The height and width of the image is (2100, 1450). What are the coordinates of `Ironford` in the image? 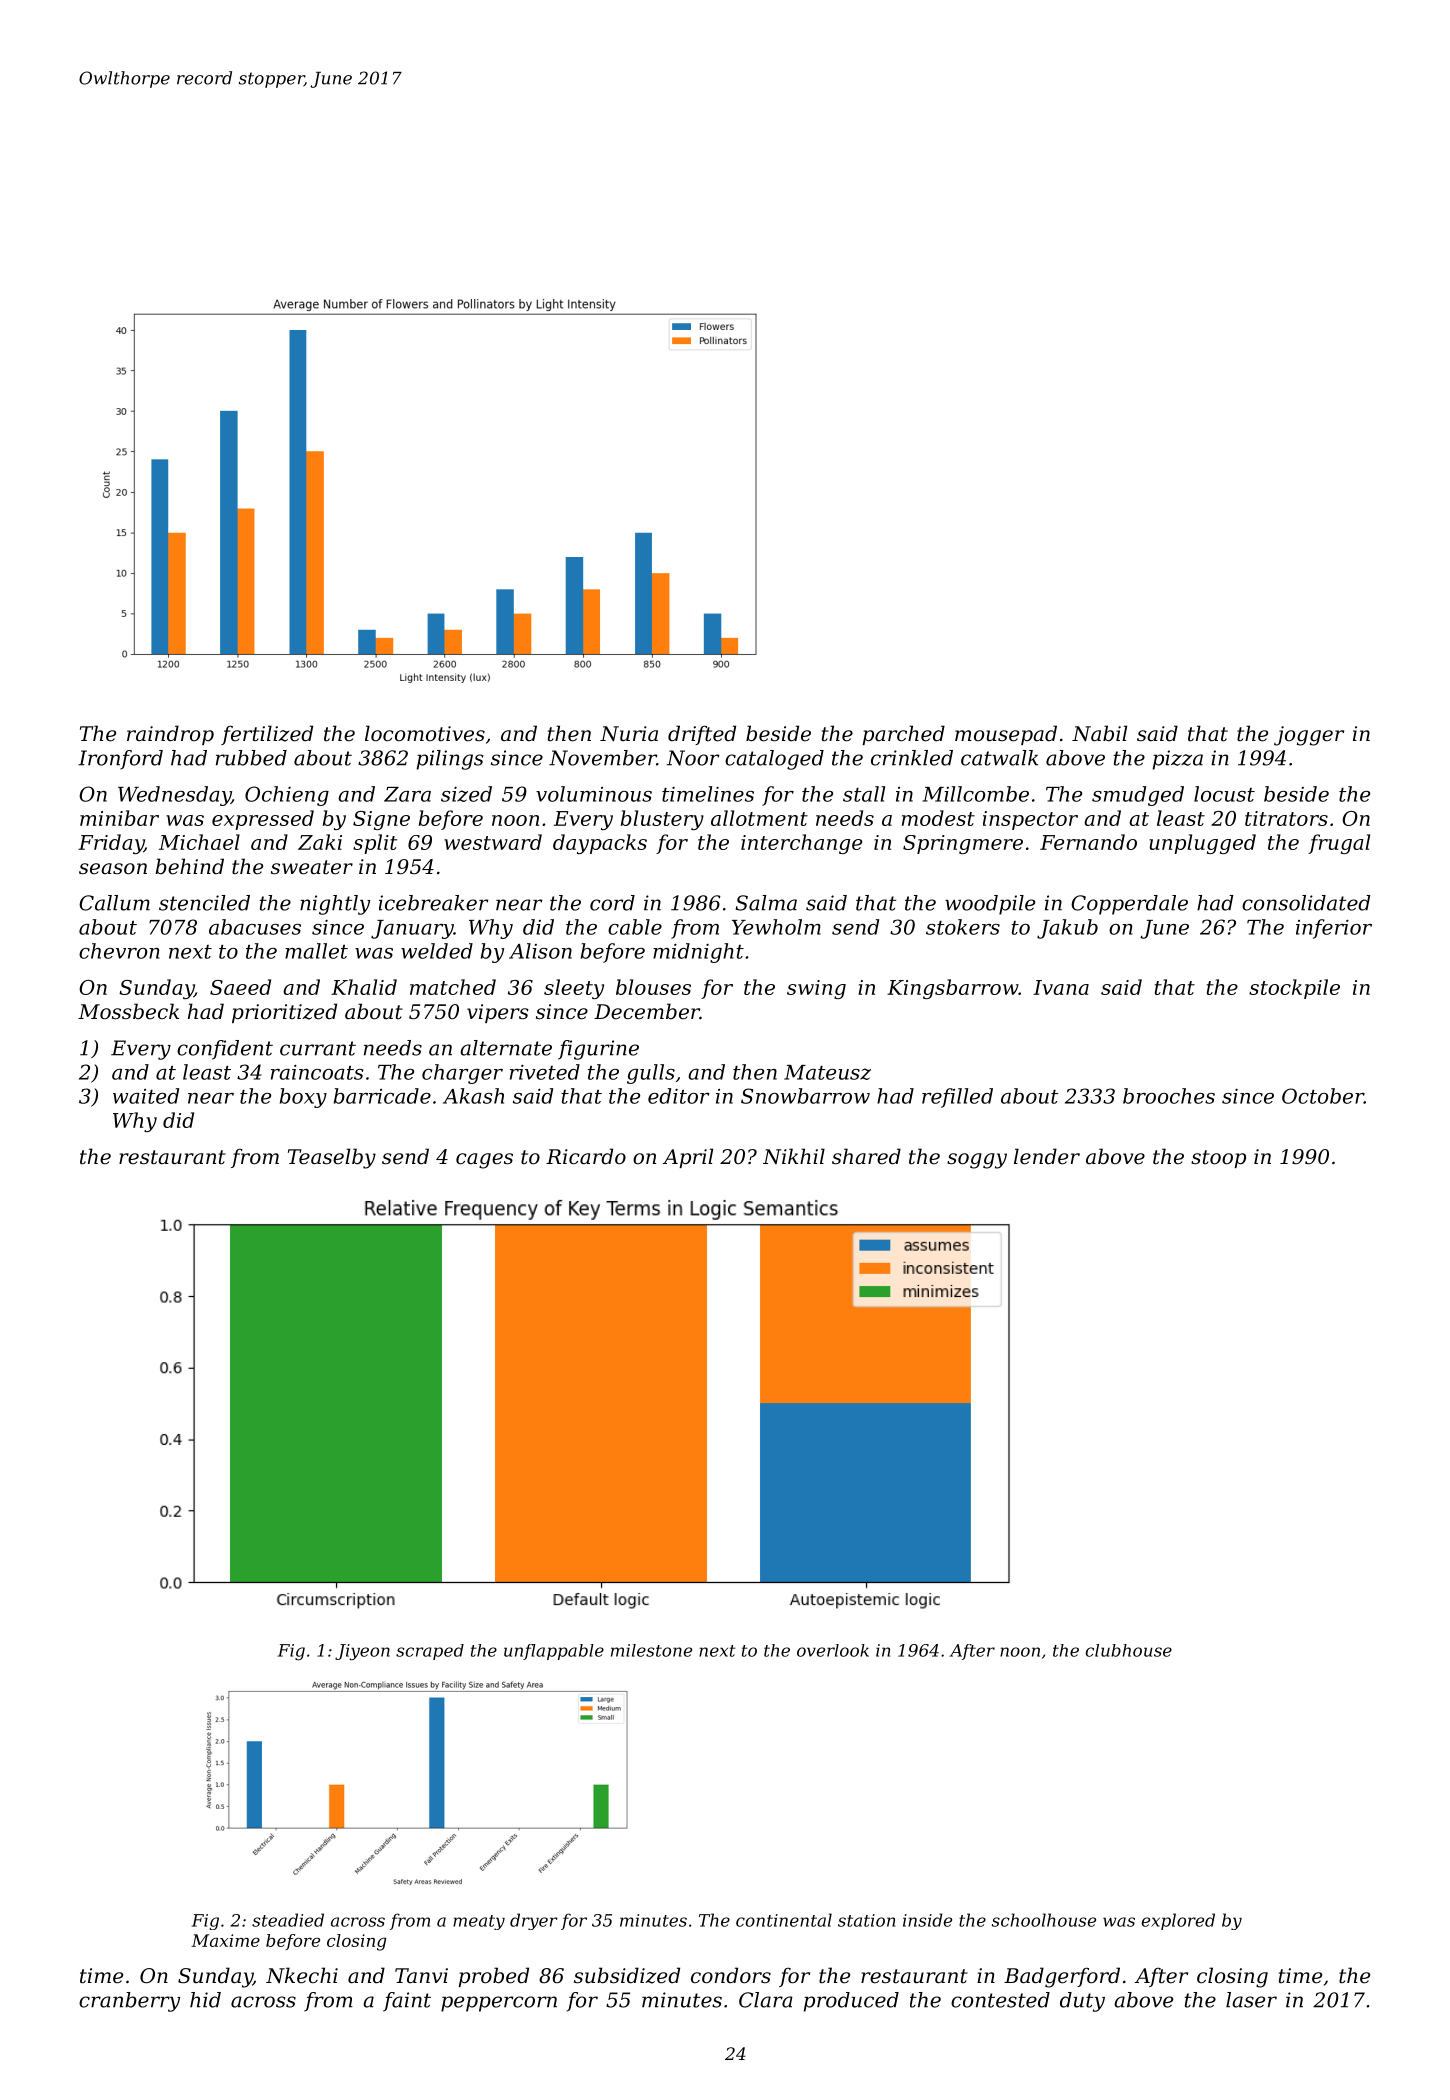 It's located at (120, 760).
